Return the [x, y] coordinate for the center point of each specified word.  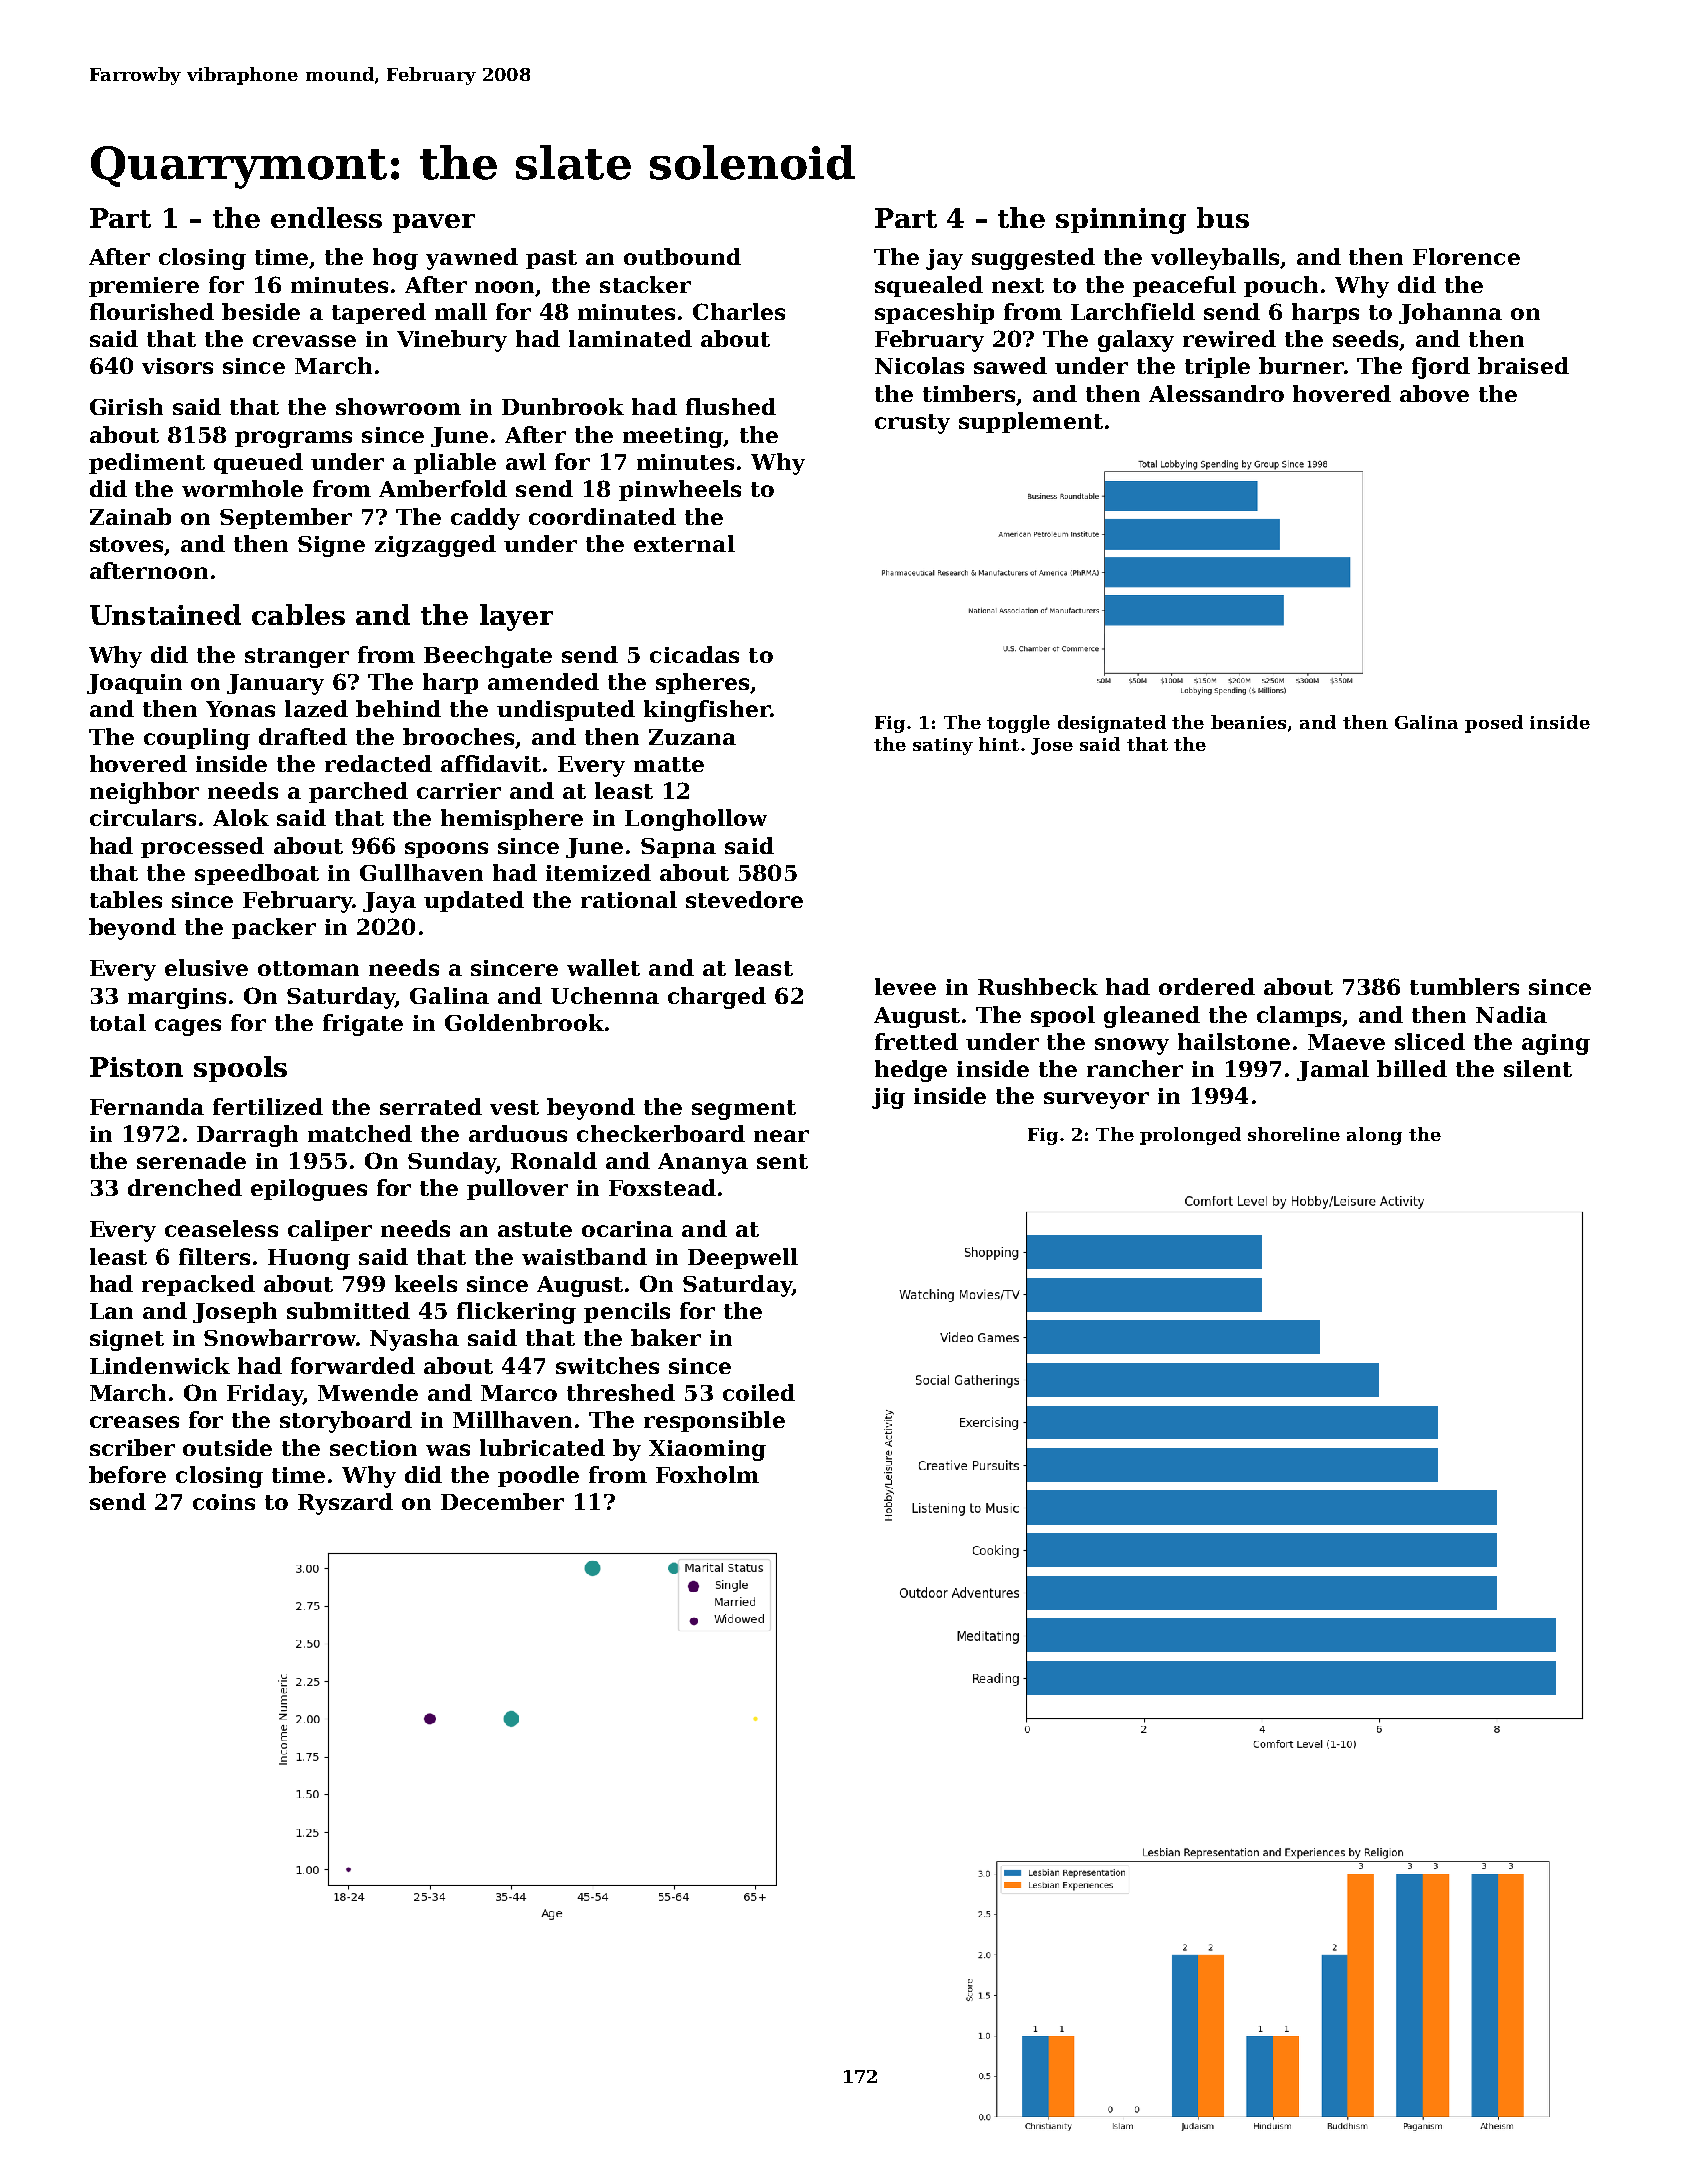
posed [1494, 724]
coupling [197, 739]
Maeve [1346, 1042]
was [448, 1450]
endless [326, 217]
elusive [206, 967]
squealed [929, 286]
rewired [1229, 338]
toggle [1018, 724]
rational [629, 899]
